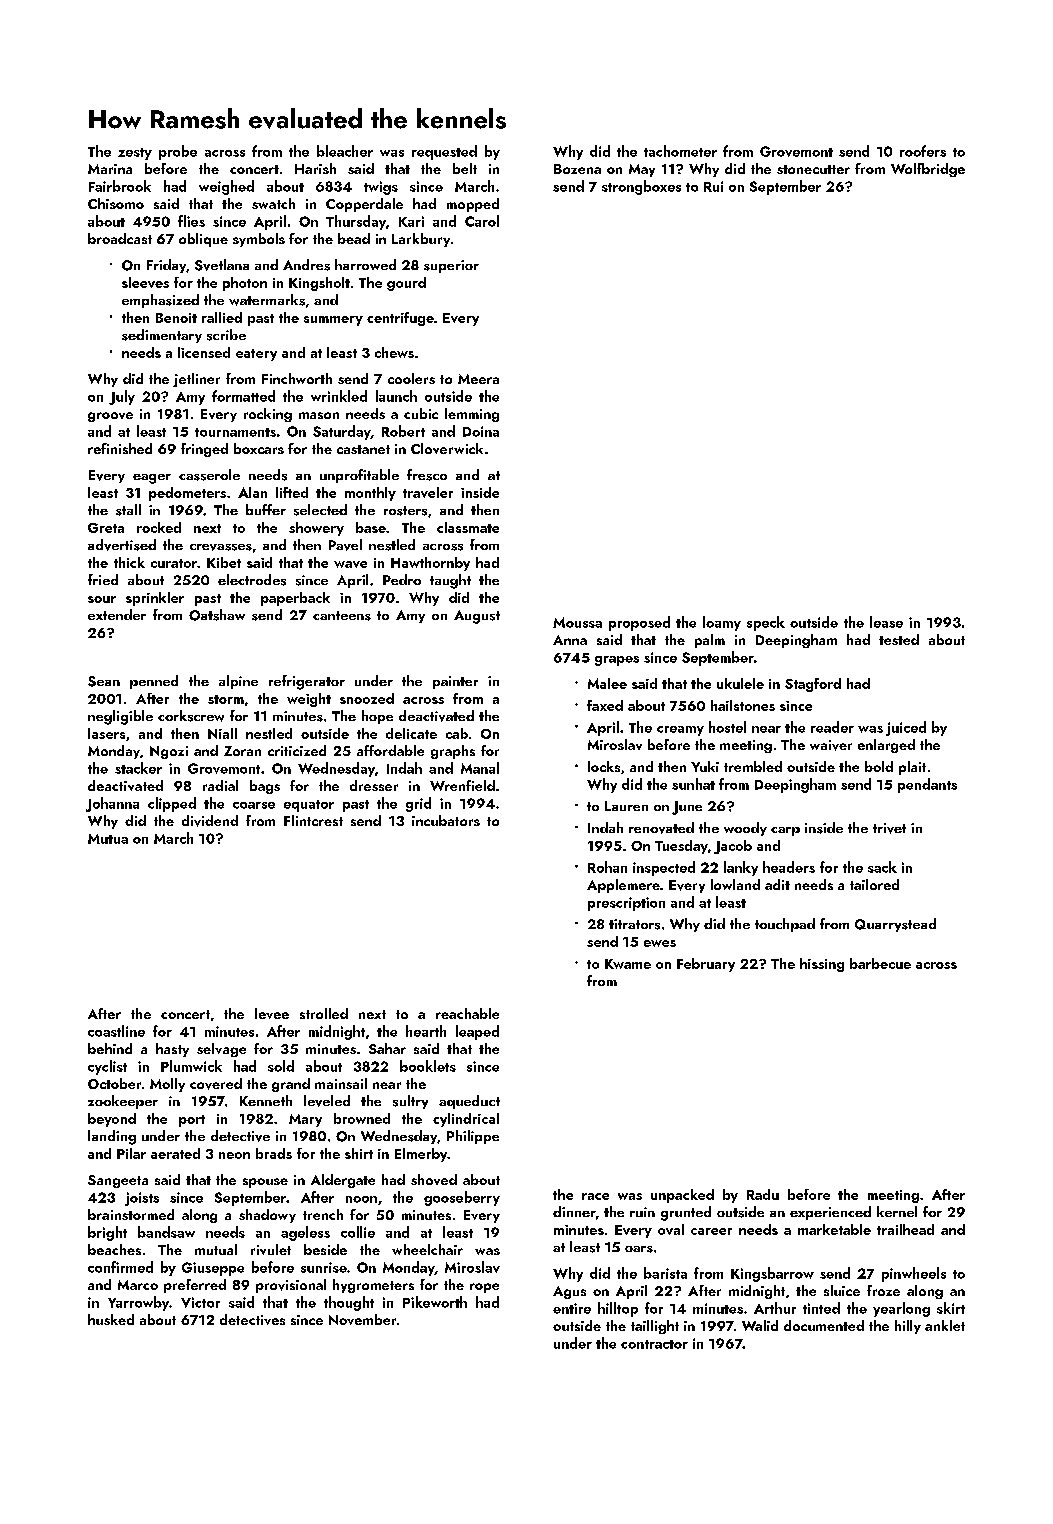  What do you see at coordinates (928, 170) in the screenshot?
I see `Wolfbridge` at bounding box center [928, 170].
